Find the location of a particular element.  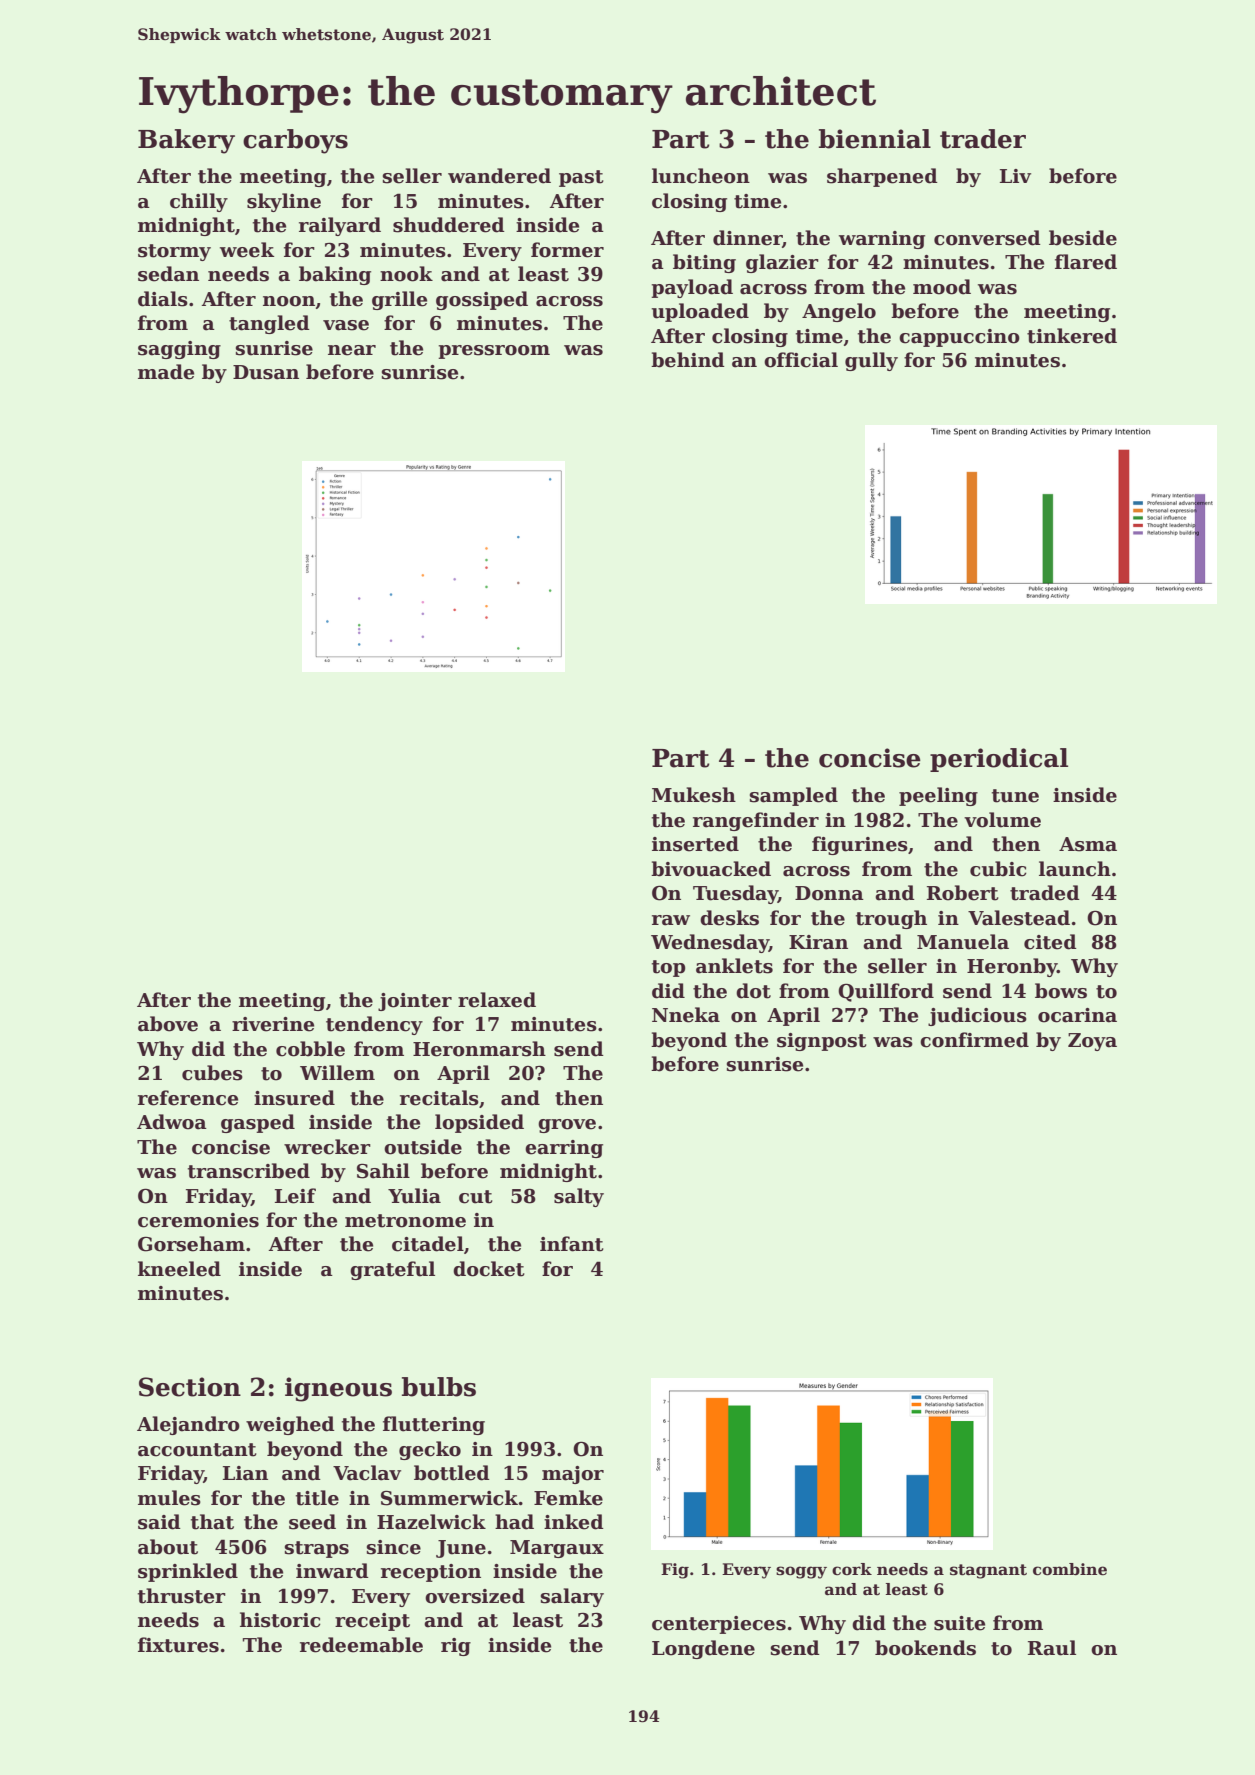

that is located at coordinates (212, 1522).
